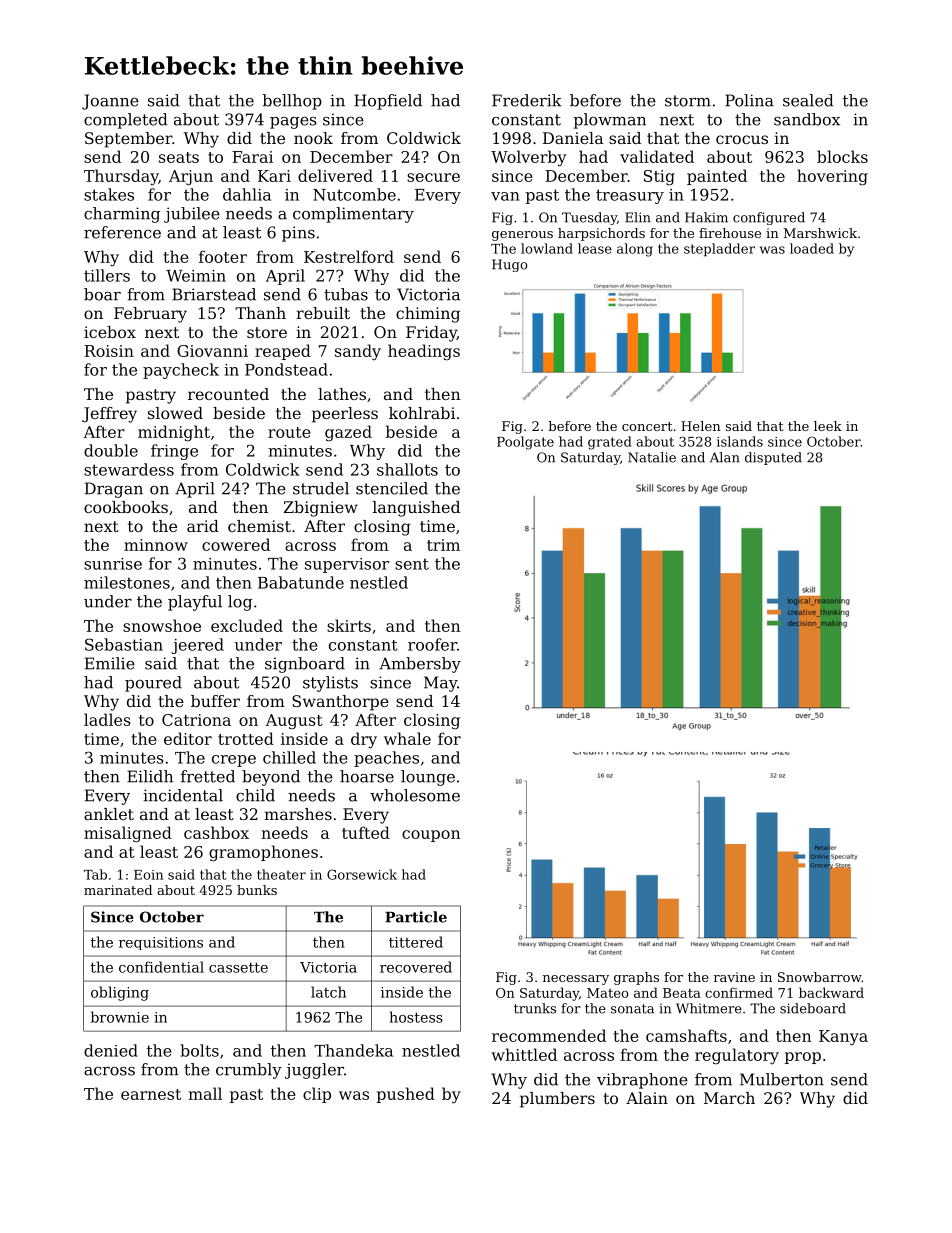  What do you see at coordinates (362, 874) in the image?
I see `Gorsewick` at bounding box center [362, 874].
